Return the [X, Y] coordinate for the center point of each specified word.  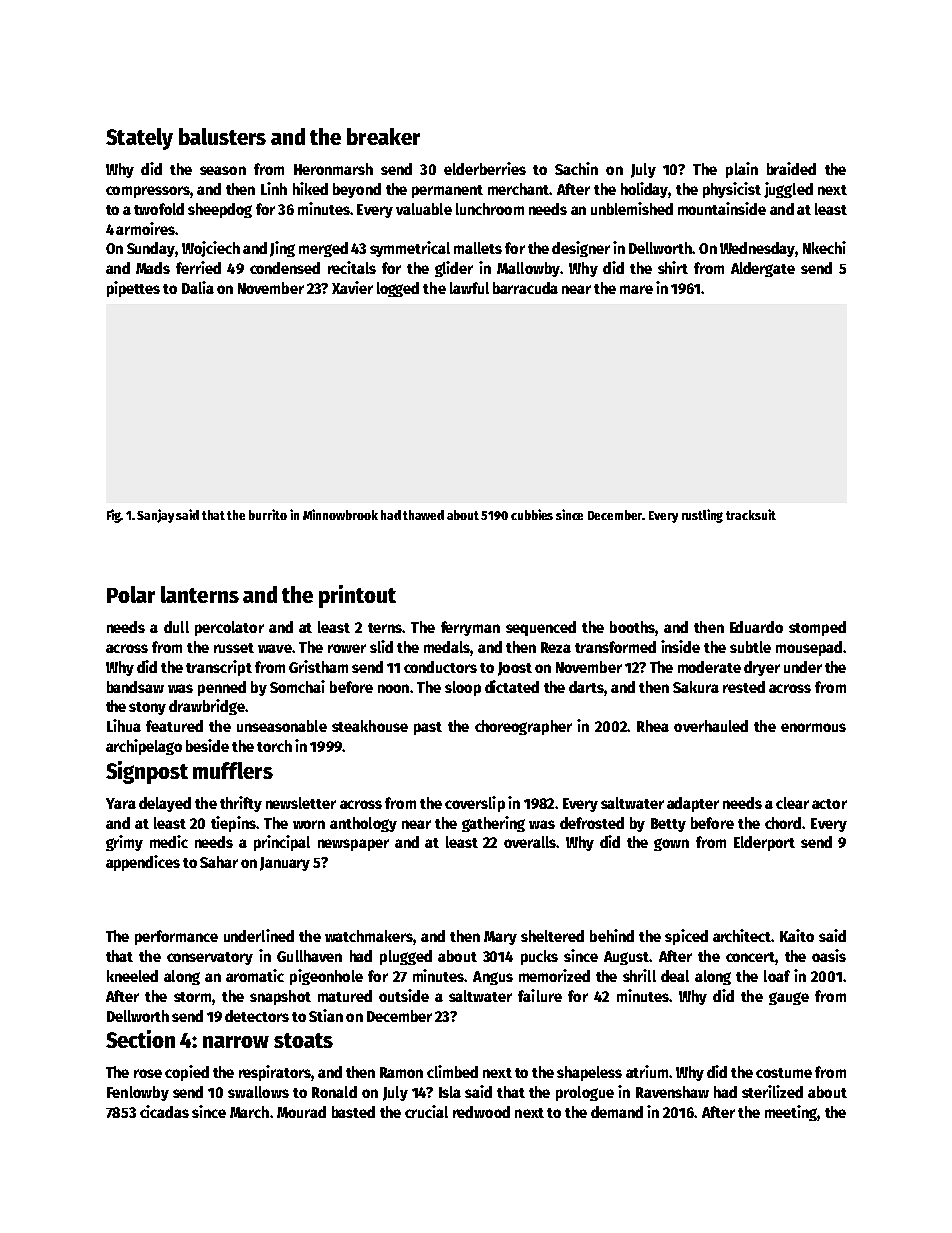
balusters [222, 136]
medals [447, 647]
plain [742, 170]
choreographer [523, 727]
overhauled [711, 726]
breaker [383, 136]
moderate [709, 667]
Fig [114, 516]
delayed [165, 804]
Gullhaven [309, 956]
